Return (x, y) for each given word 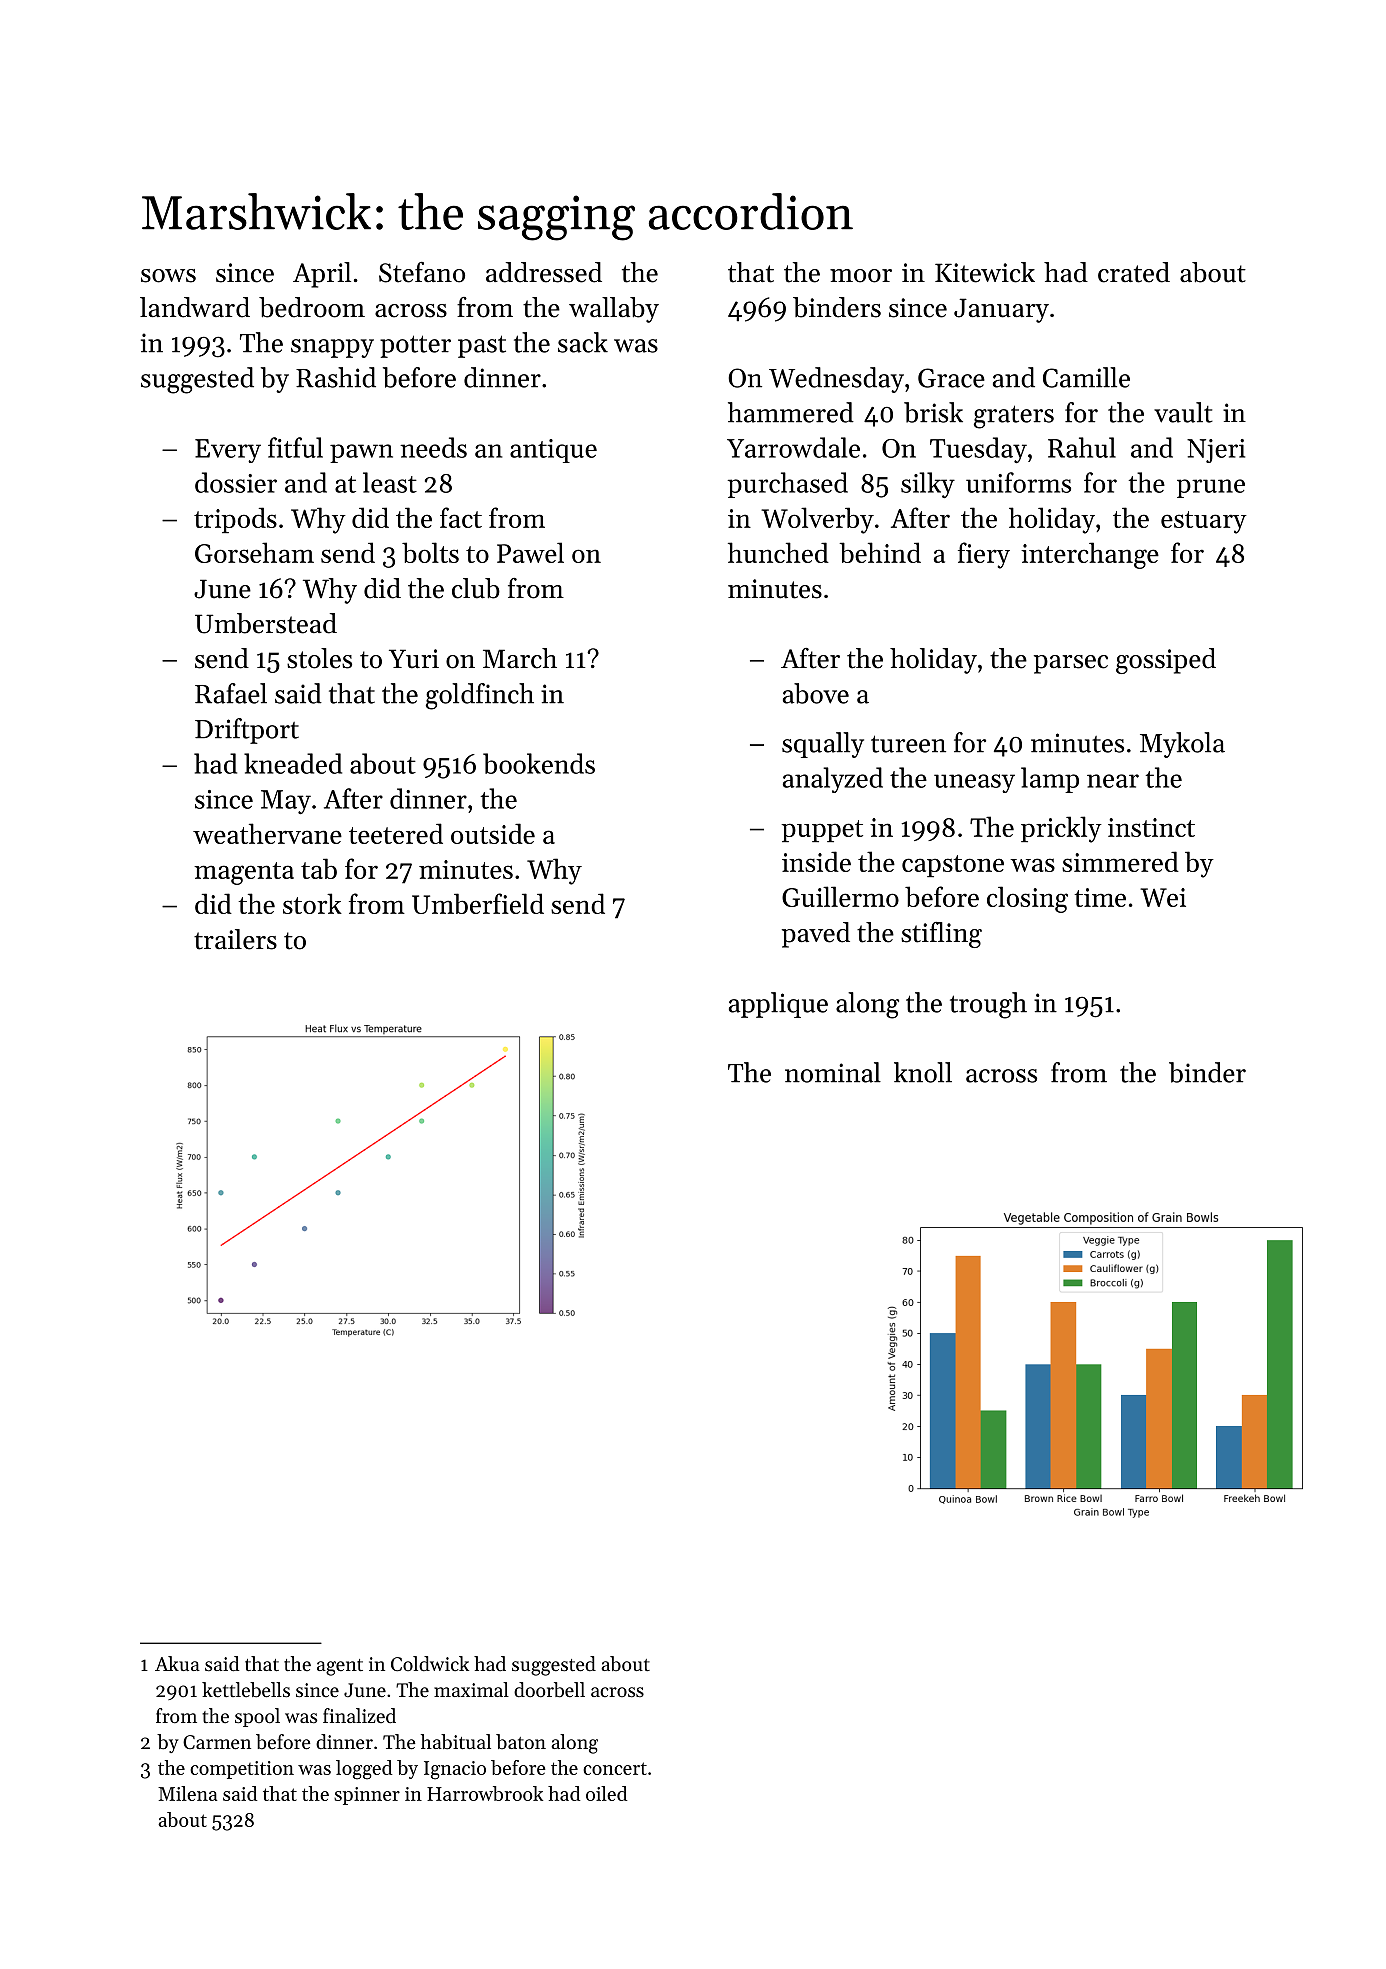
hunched (778, 552)
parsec (1071, 664)
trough (988, 1005)
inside (816, 861)
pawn (361, 453)
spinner (367, 1796)
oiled (606, 1793)
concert (615, 1768)
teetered (396, 833)
